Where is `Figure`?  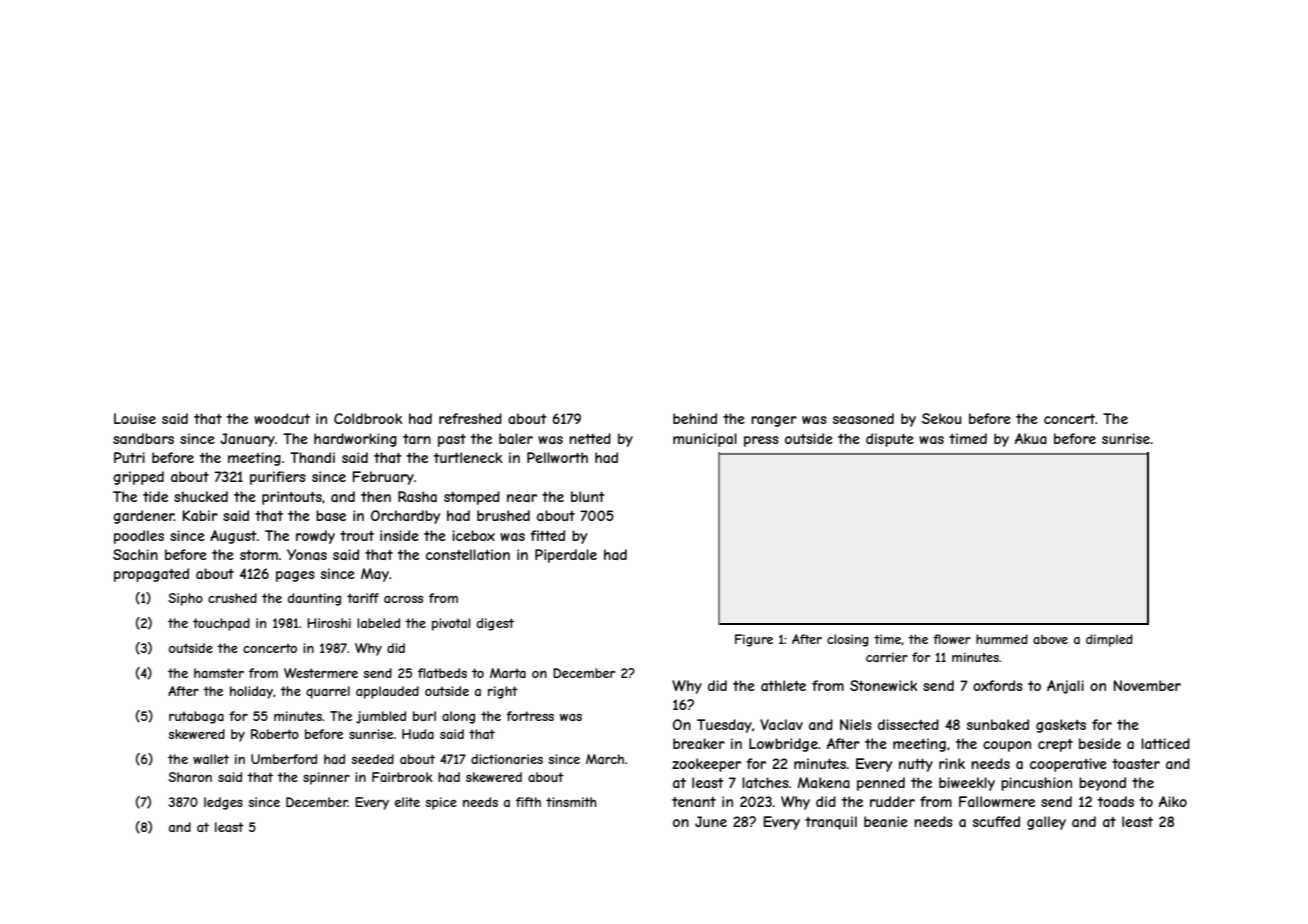 Figure is located at coordinates (754, 640).
